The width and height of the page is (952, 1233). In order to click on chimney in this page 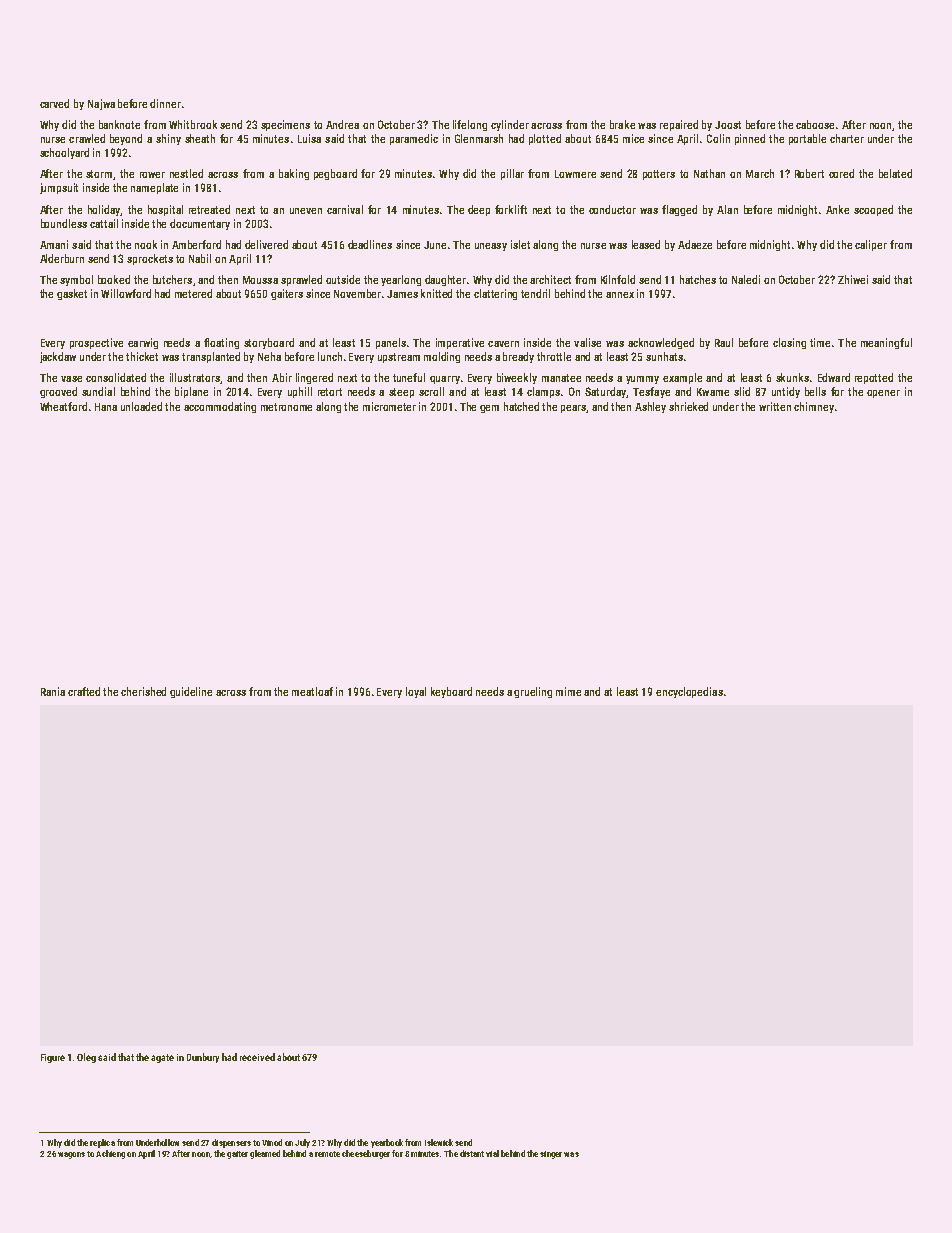, I will do `click(814, 407)`.
